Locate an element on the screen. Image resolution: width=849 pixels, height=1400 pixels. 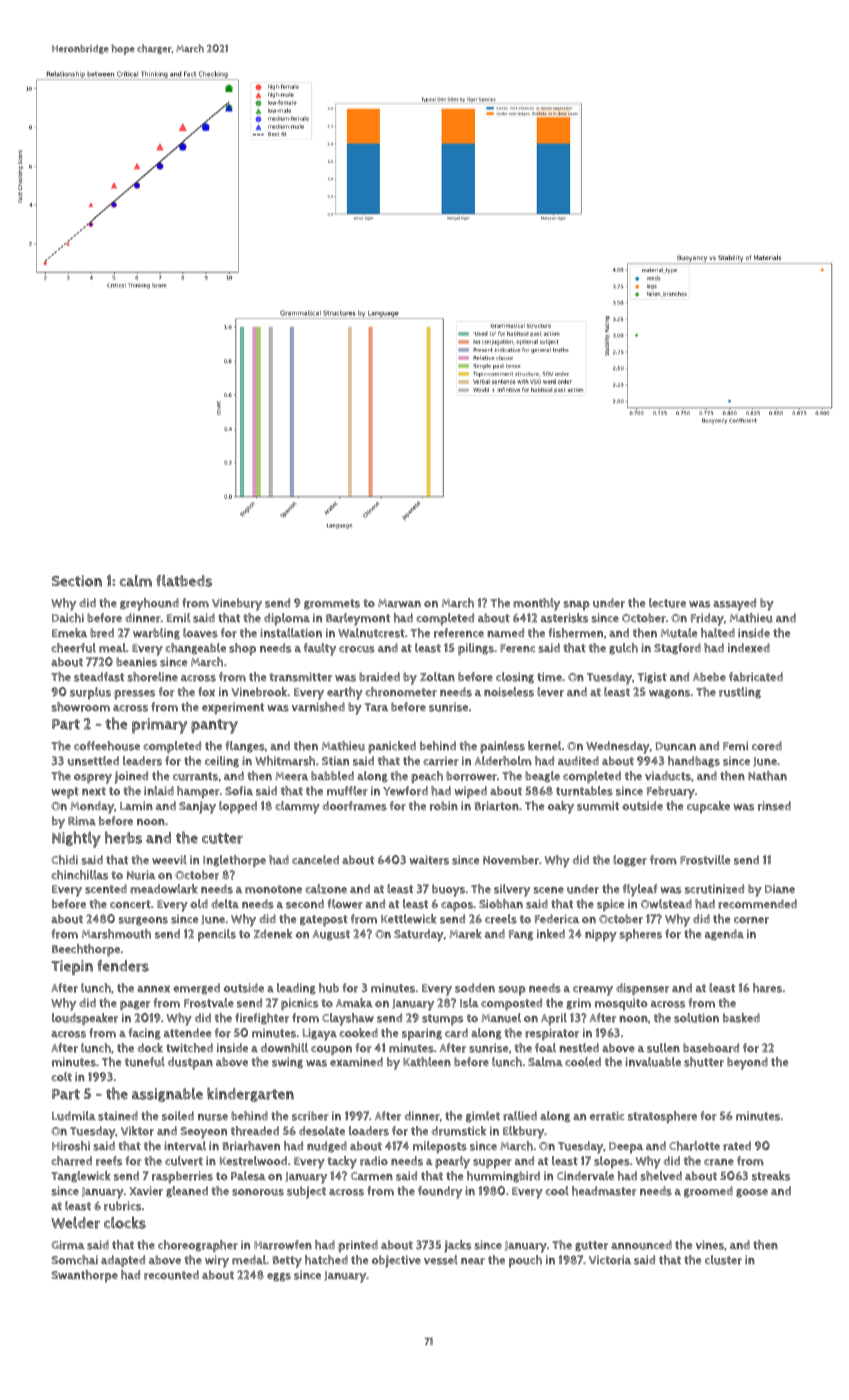
Betty is located at coordinates (287, 1262).
